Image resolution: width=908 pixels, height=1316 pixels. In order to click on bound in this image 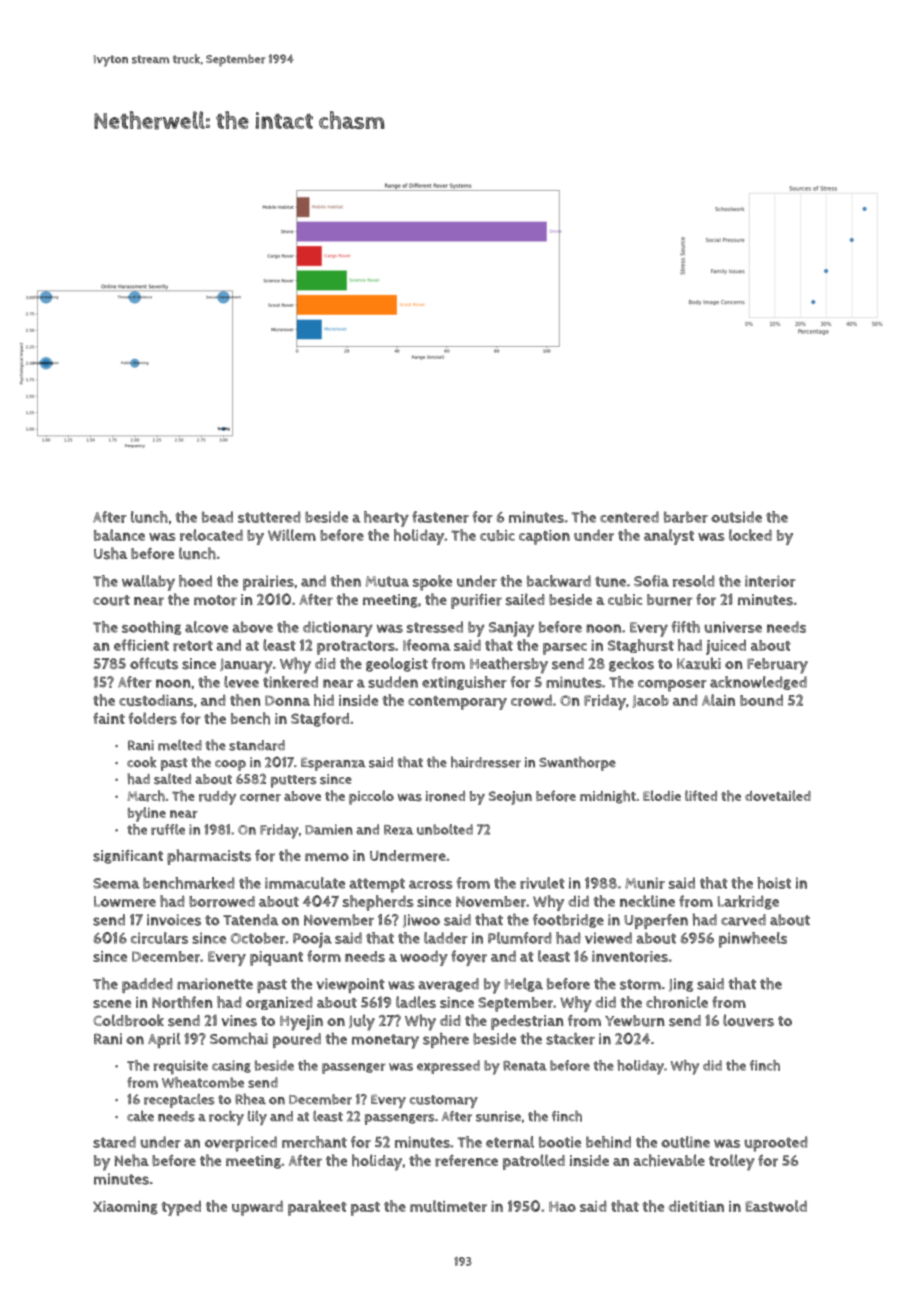, I will do `click(761, 700)`.
